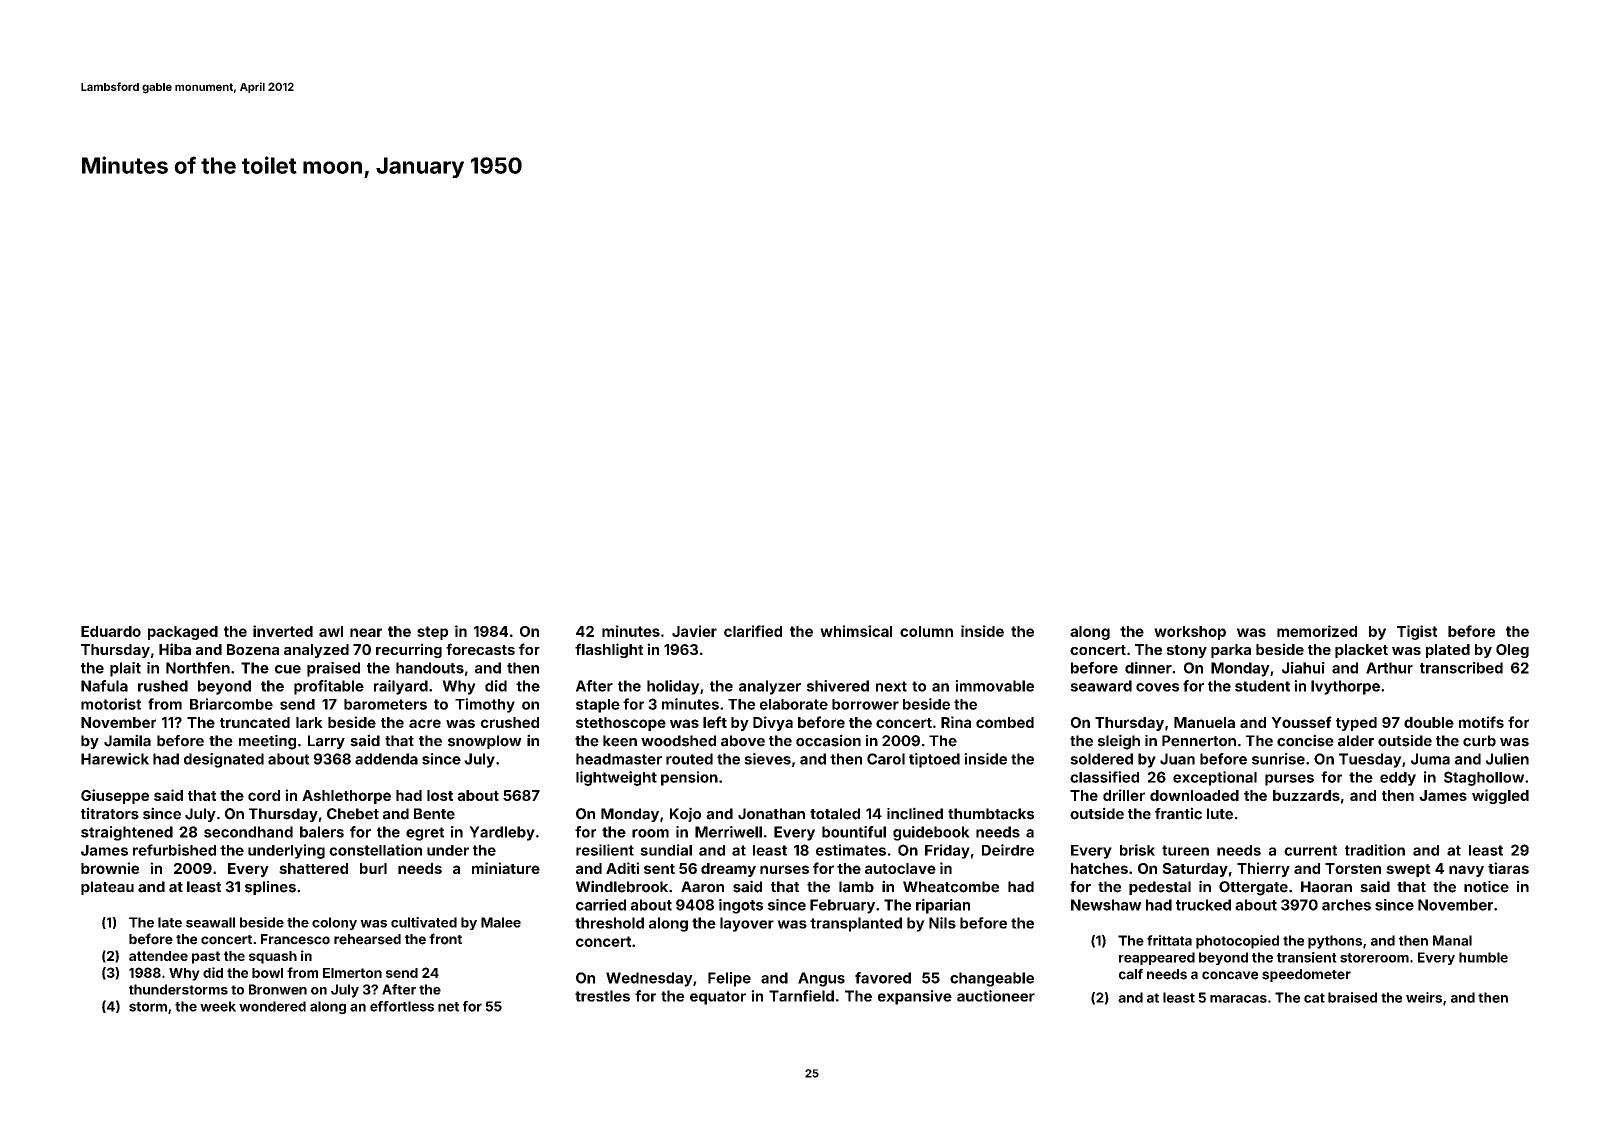 This screenshot has height=1139, width=1610. Describe the element at coordinates (702, 887) in the screenshot. I see `Aaron` at that location.
